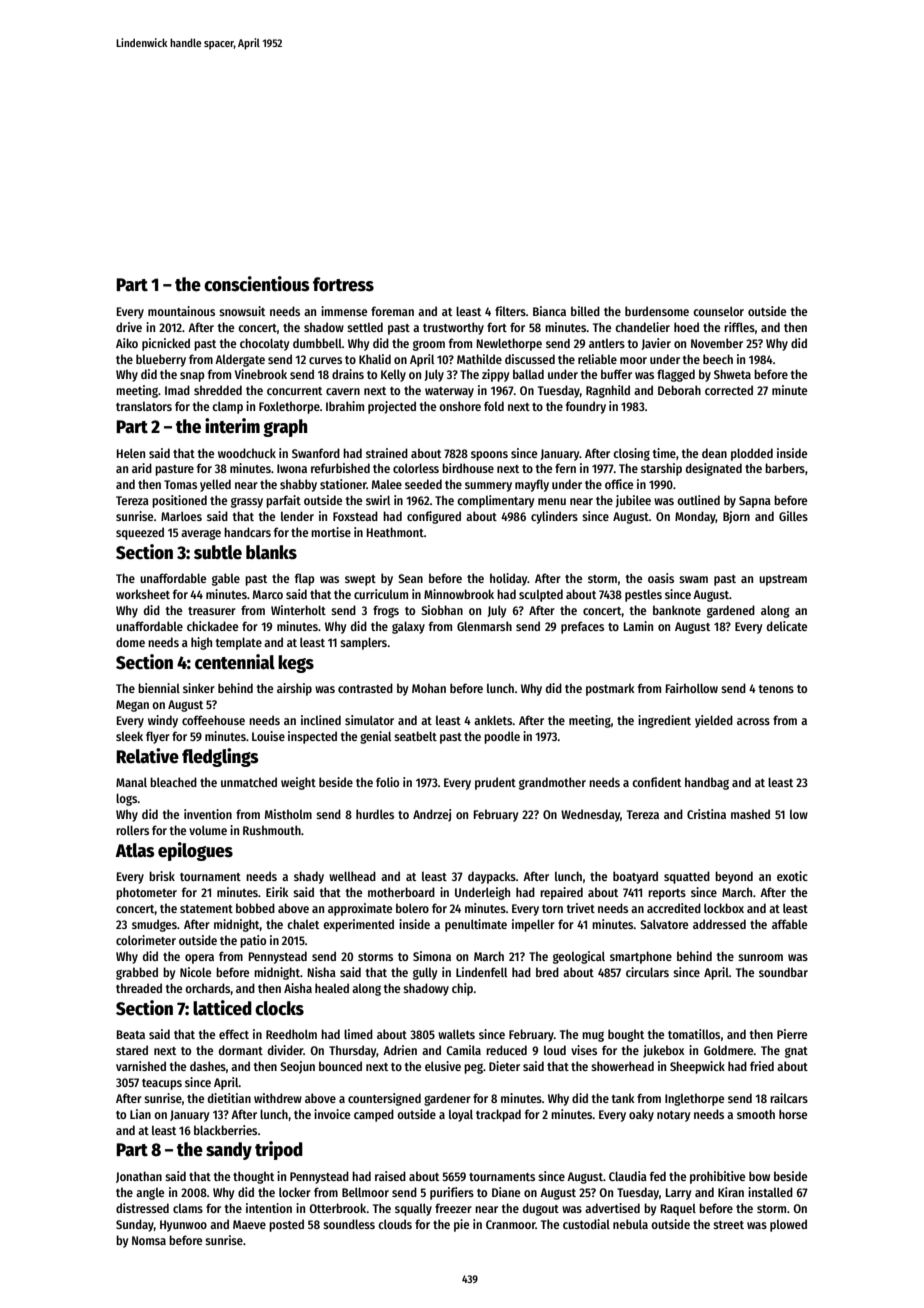  I want to click on Heathmont, so click(395, 532).
